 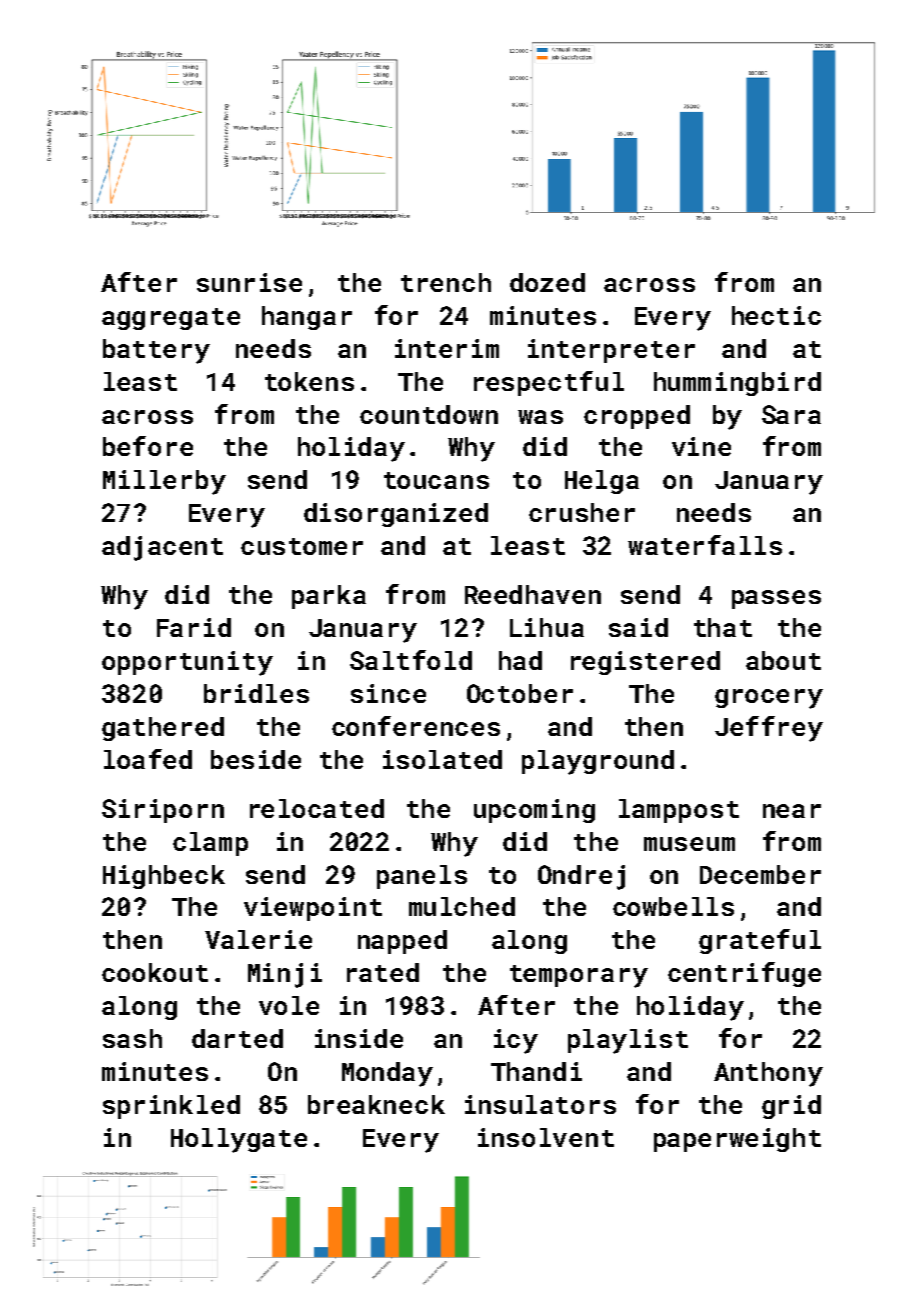 What do you see at coordinates (768, 1074) in the screenshot?
I see `Anthony` at bounding box center [768, 1074].
